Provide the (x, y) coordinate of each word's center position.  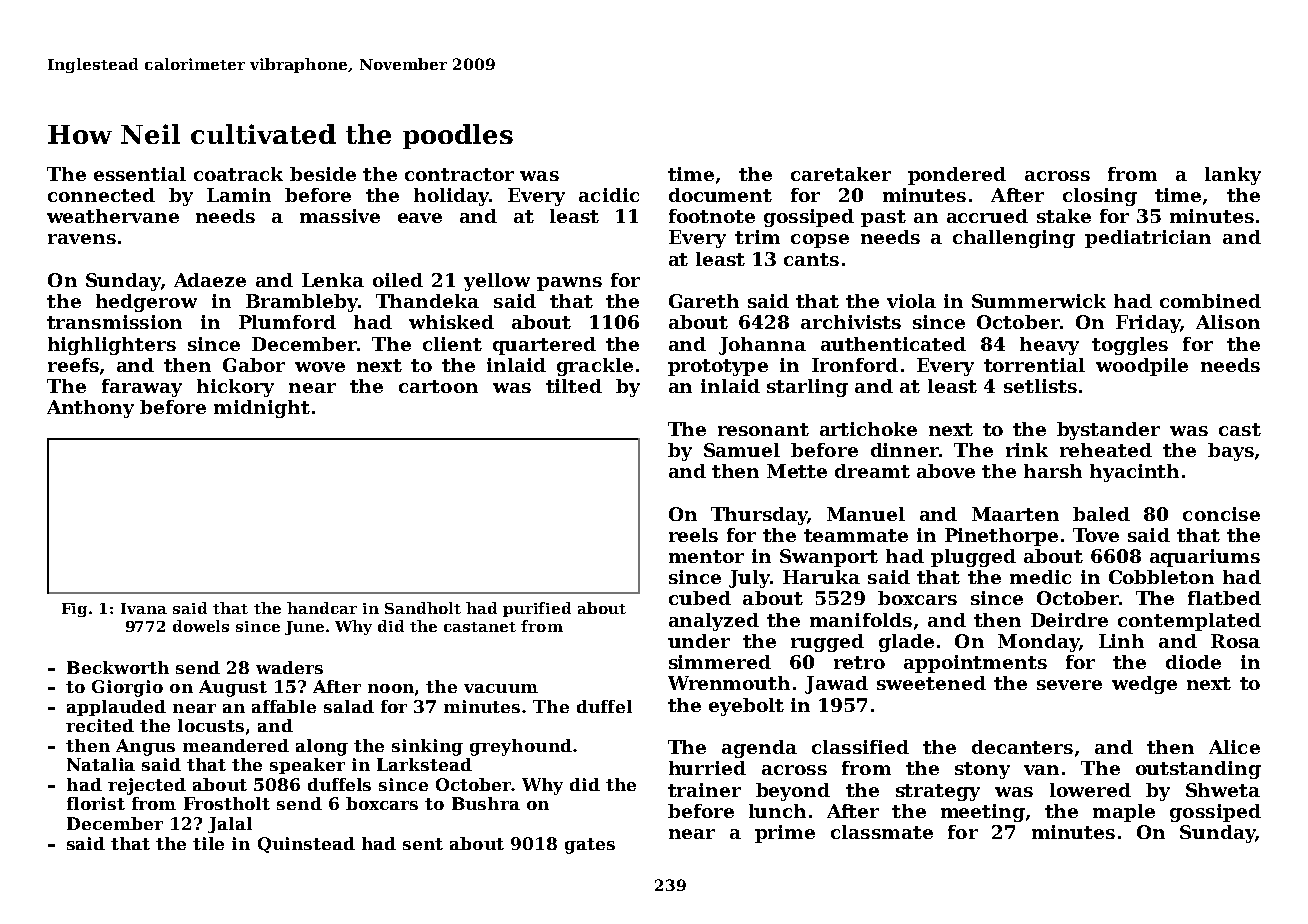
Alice (1234, 747)
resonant (763, 429)
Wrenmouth (729, 683)
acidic (609, 195)
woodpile (1142, 367)
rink (1027, 450)
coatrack (238, 174)
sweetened (931, 683)
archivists (851, 322)
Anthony (90, 409)
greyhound (521, 747)
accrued (987, 216)
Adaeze (210, 280)
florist (96, 803)
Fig (74, 610)
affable (284, 706)
